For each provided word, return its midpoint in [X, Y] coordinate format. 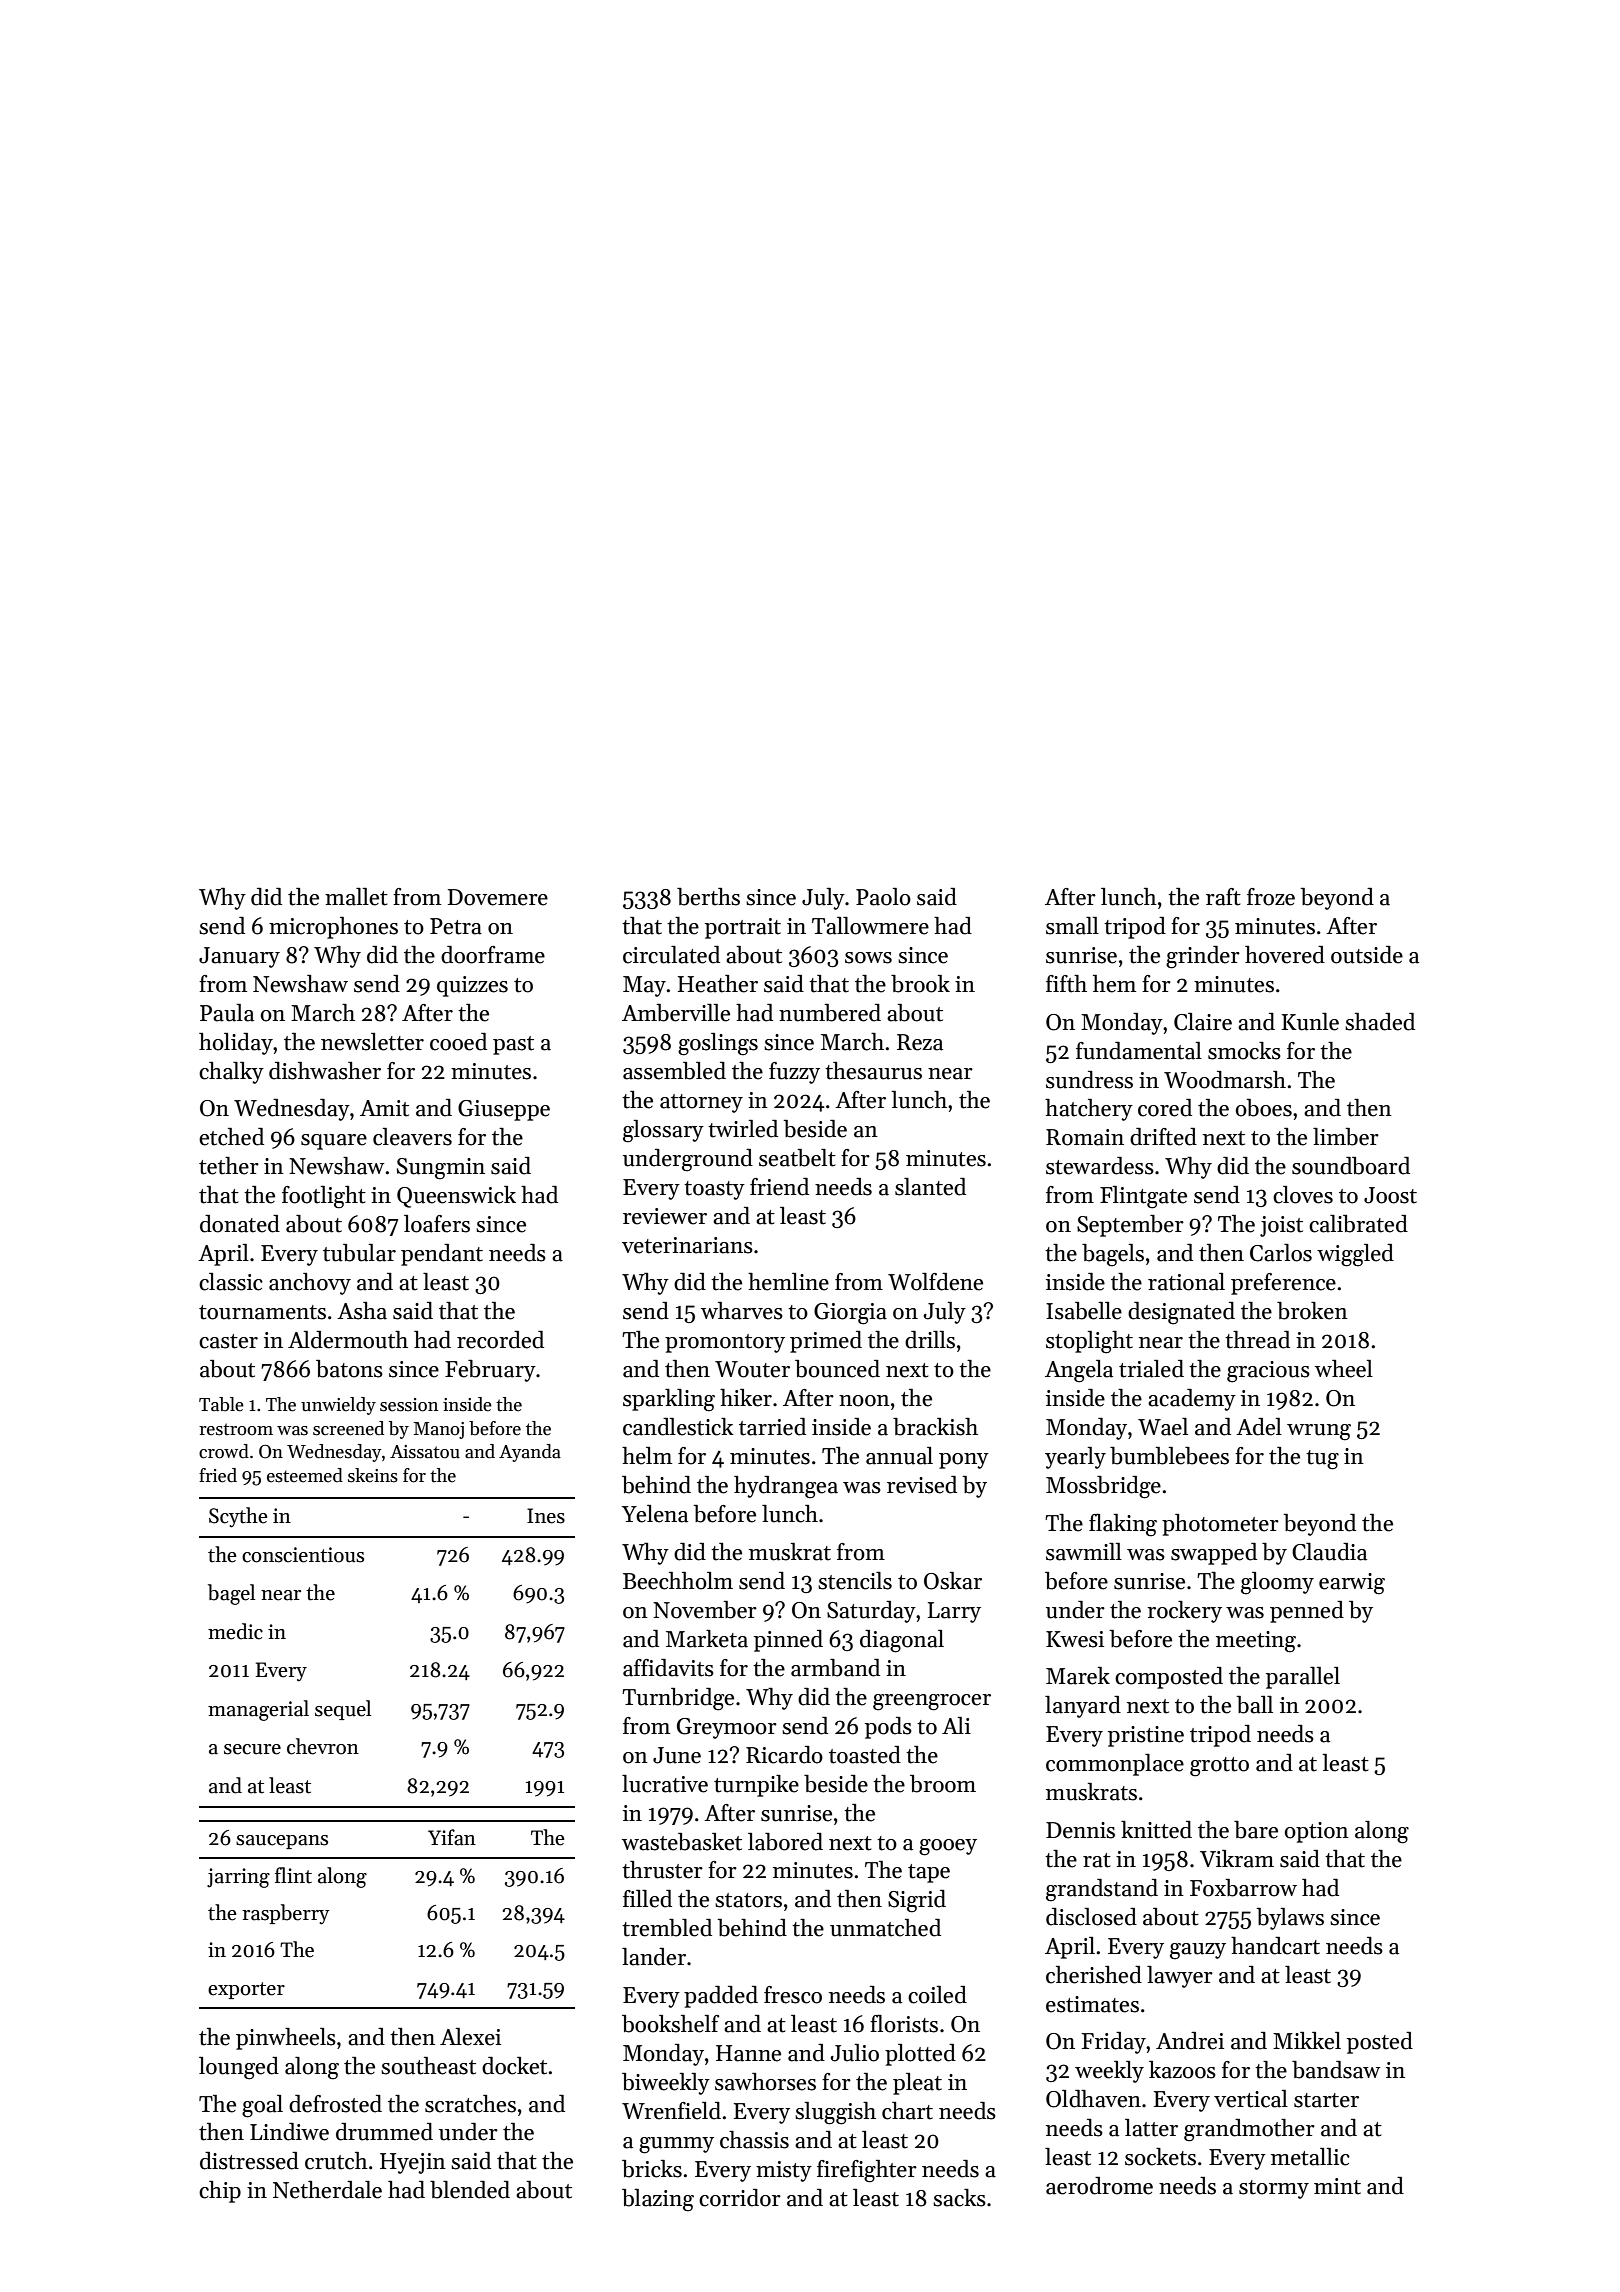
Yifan [452, 1837]
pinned [788, 1641]
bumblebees [1169, 1456]
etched [231, 1137]
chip [220, 2192]
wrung [1319, 1432]
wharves [742, 1311]
